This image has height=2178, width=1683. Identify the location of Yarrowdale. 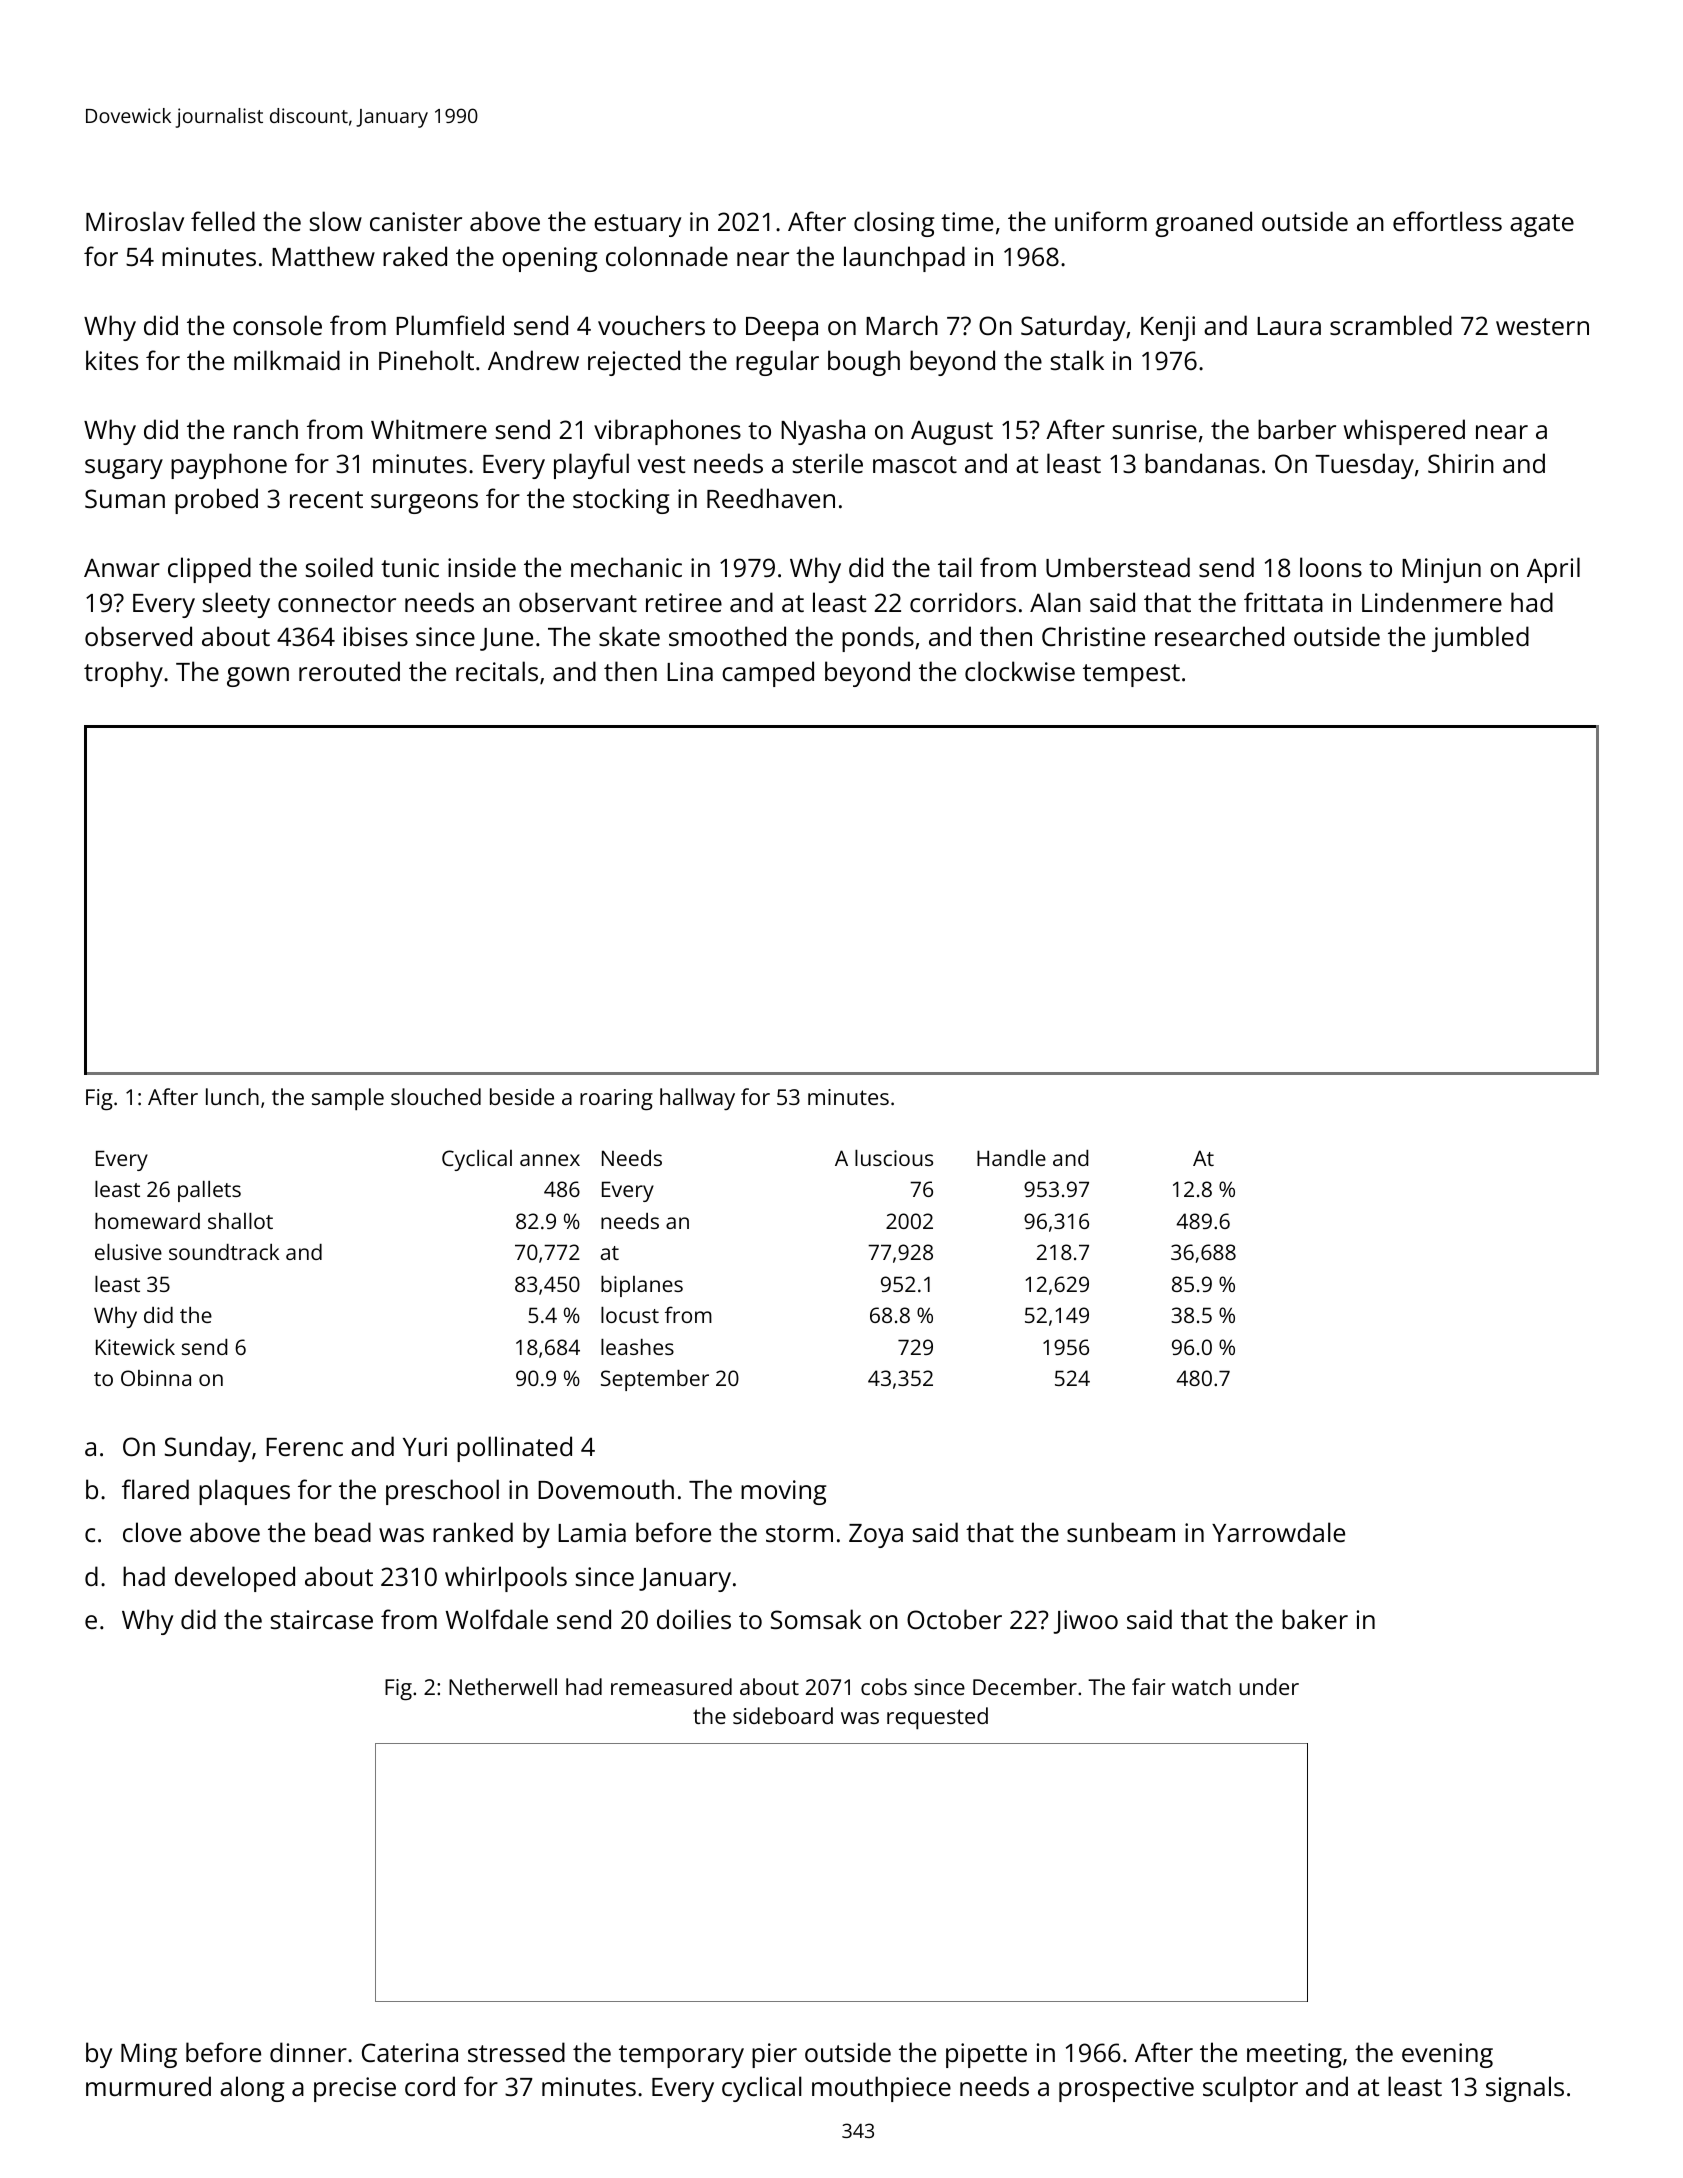
(1278, 1532).
